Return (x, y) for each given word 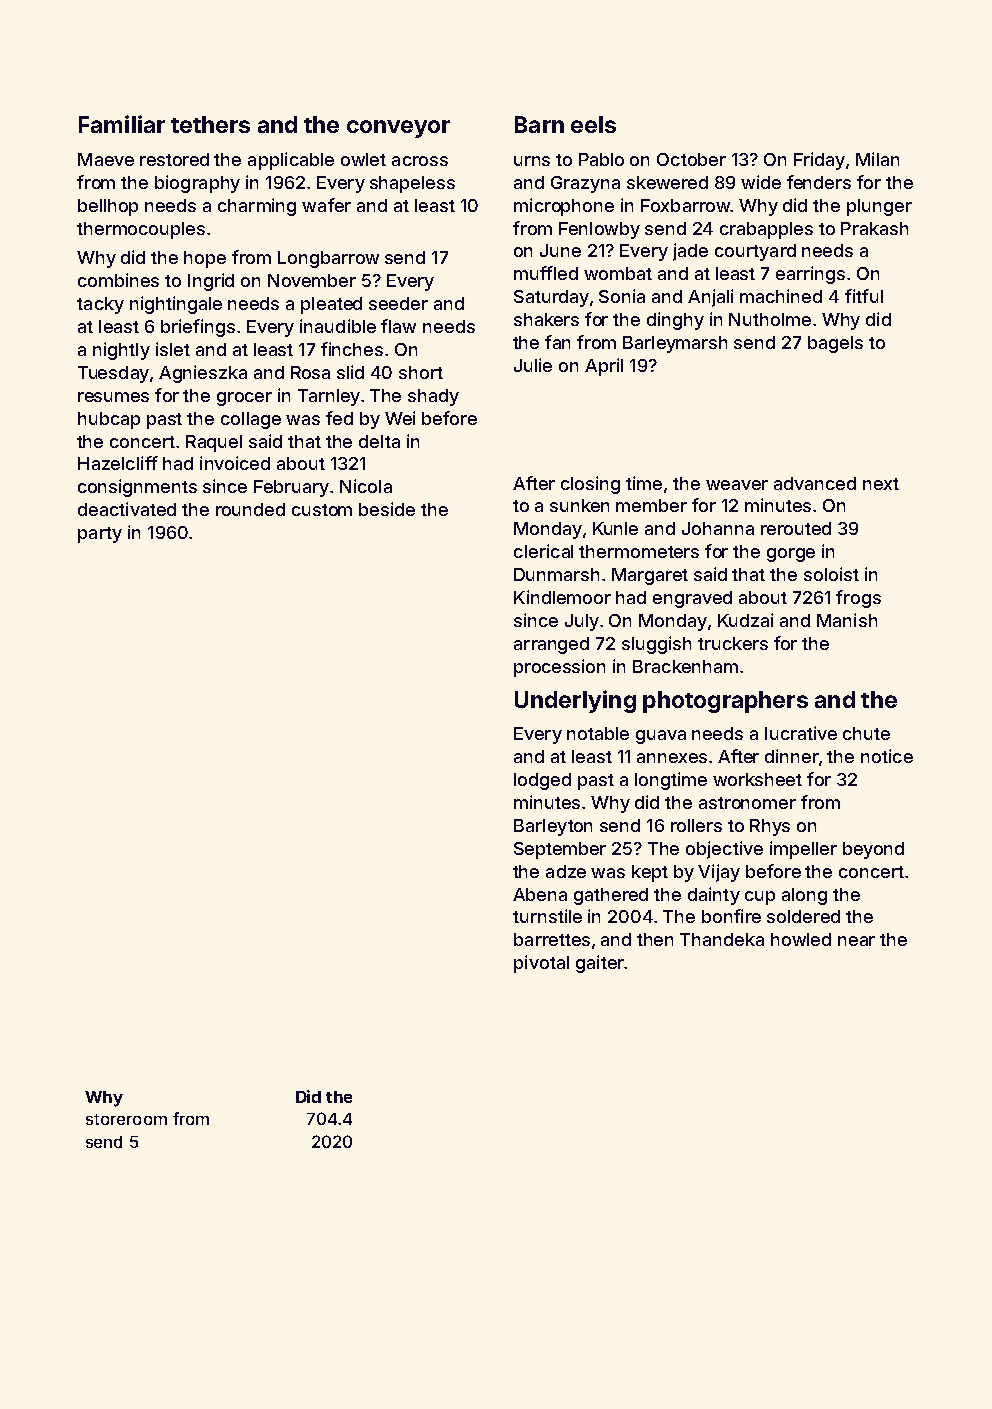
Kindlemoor (562, 597)
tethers (210, 124)
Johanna (718, 528)
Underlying (575, 701)
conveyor (398, 129)
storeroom (126, 1119)
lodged (542, 781)
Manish (847, 620)
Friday (819, 161)
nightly (121, 351)
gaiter (600, 964)
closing (590, 485)
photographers (725, 702)
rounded (250, 509)
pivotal (541, 964)
